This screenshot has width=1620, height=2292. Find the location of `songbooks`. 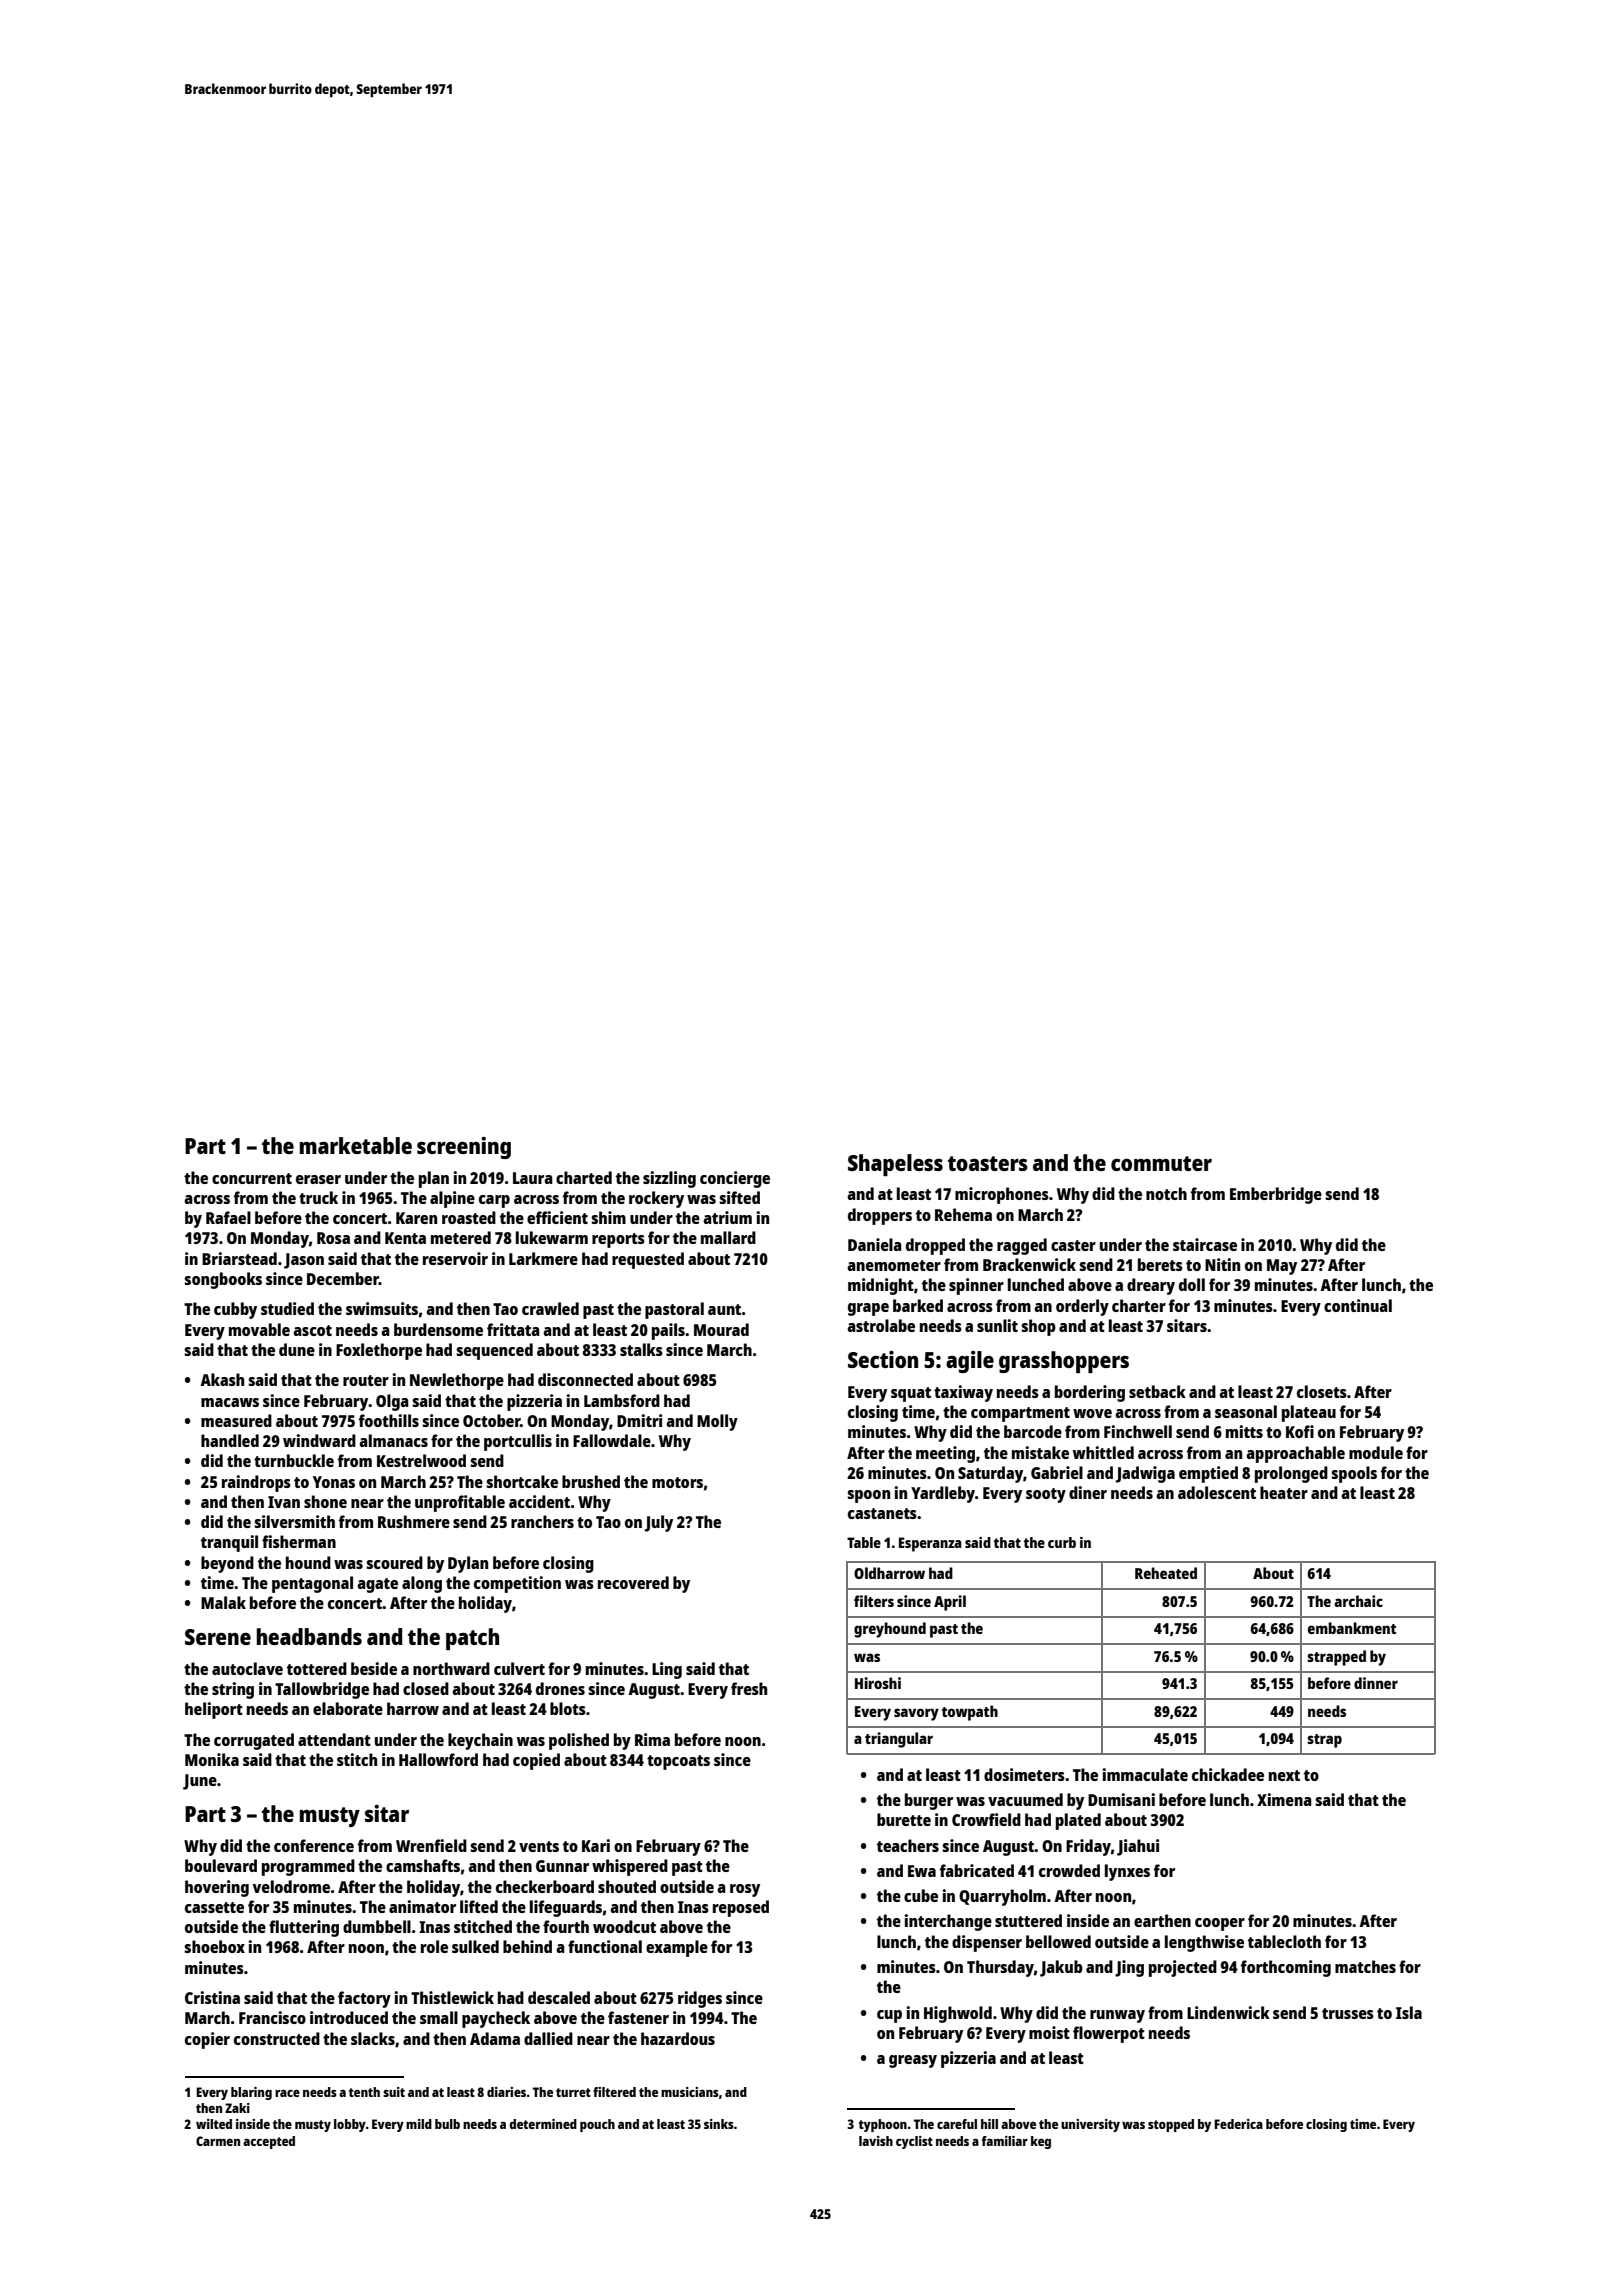

songbooks is located at coordinates (223, 1280).
